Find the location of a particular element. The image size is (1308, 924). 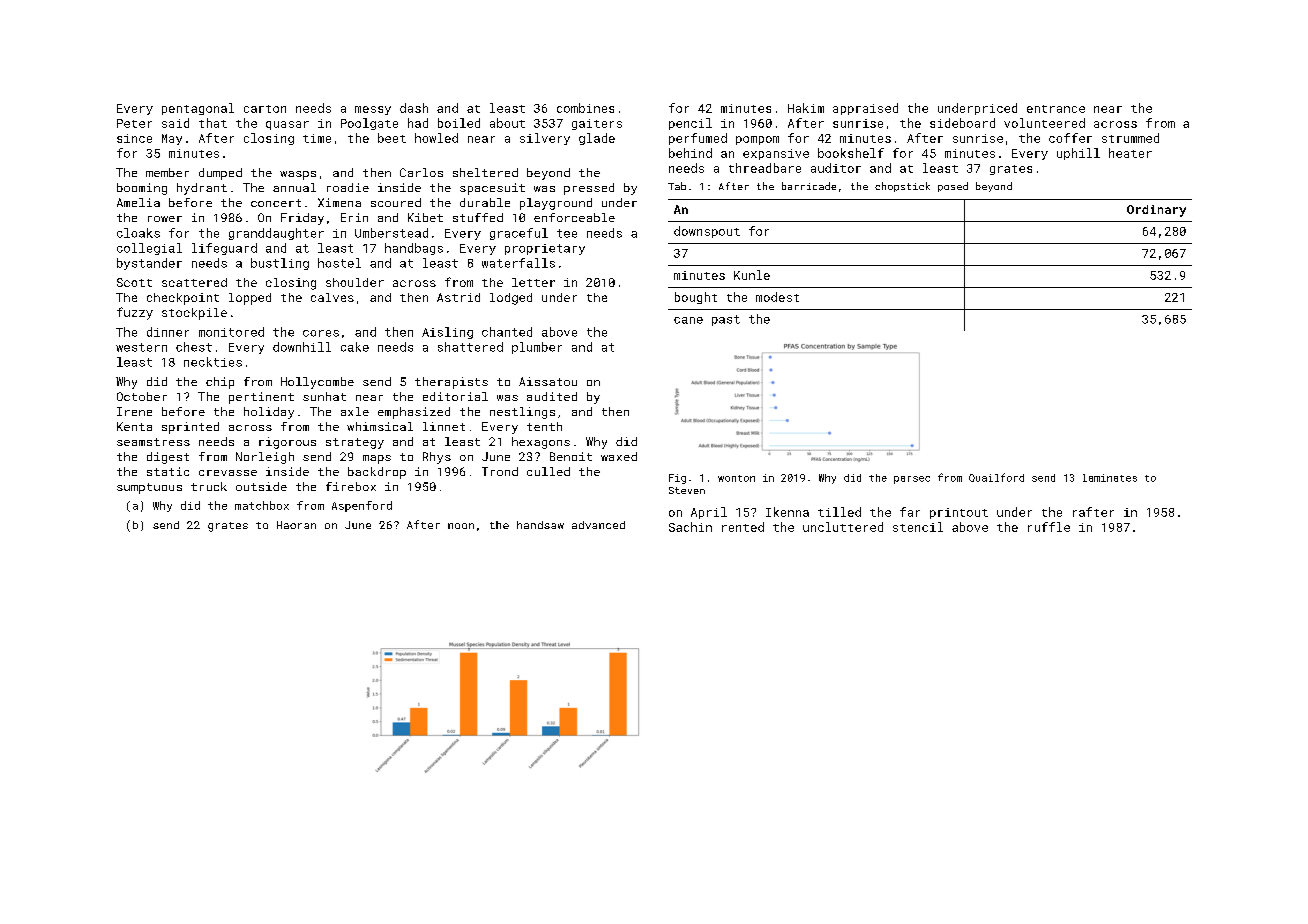

rented is located at coordinates (743, 527).
